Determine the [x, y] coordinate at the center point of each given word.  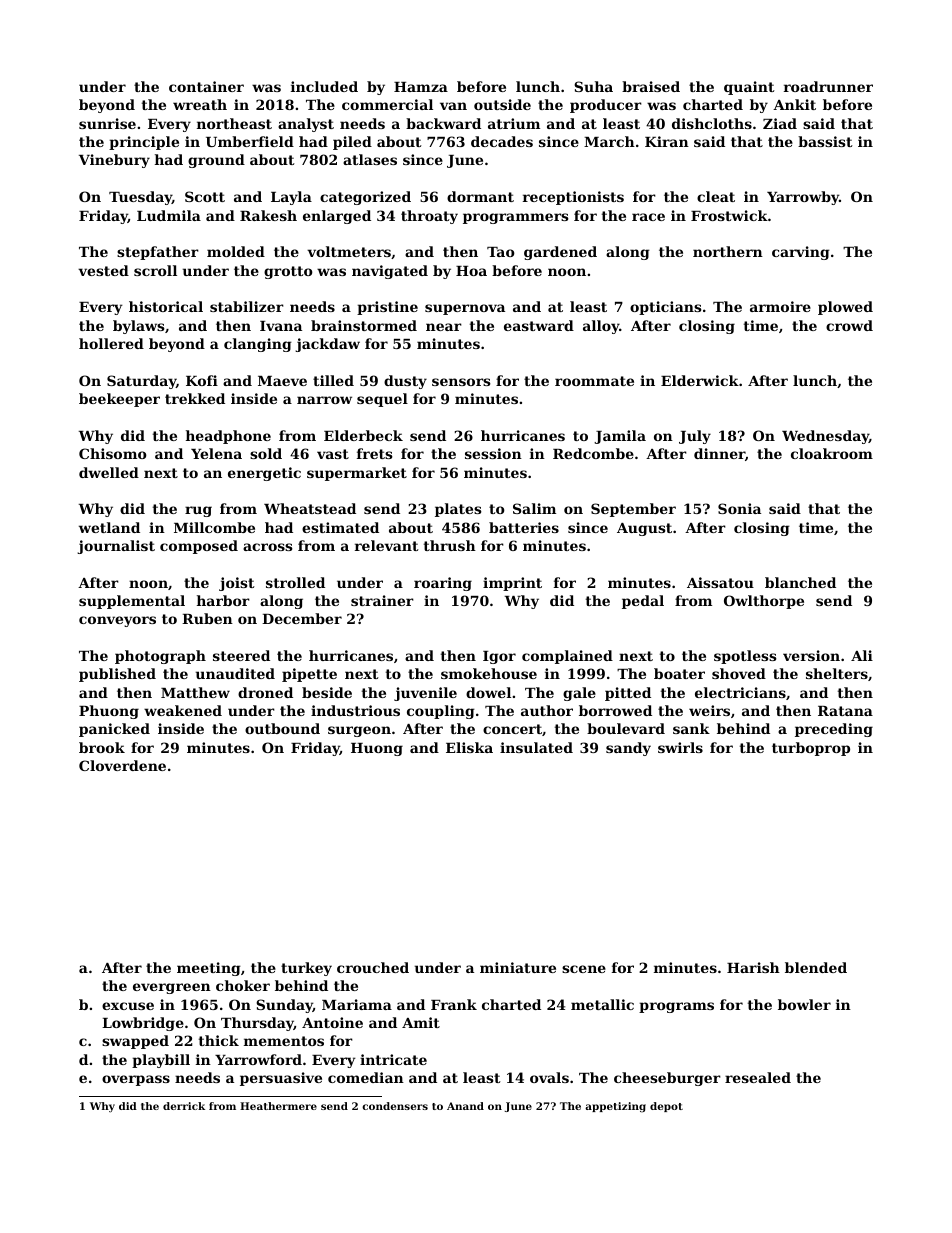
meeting [209, 969]
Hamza [421, 87]
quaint [749, 88]
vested [103, 270]
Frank [454, 1004]
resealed [758, 1077]
